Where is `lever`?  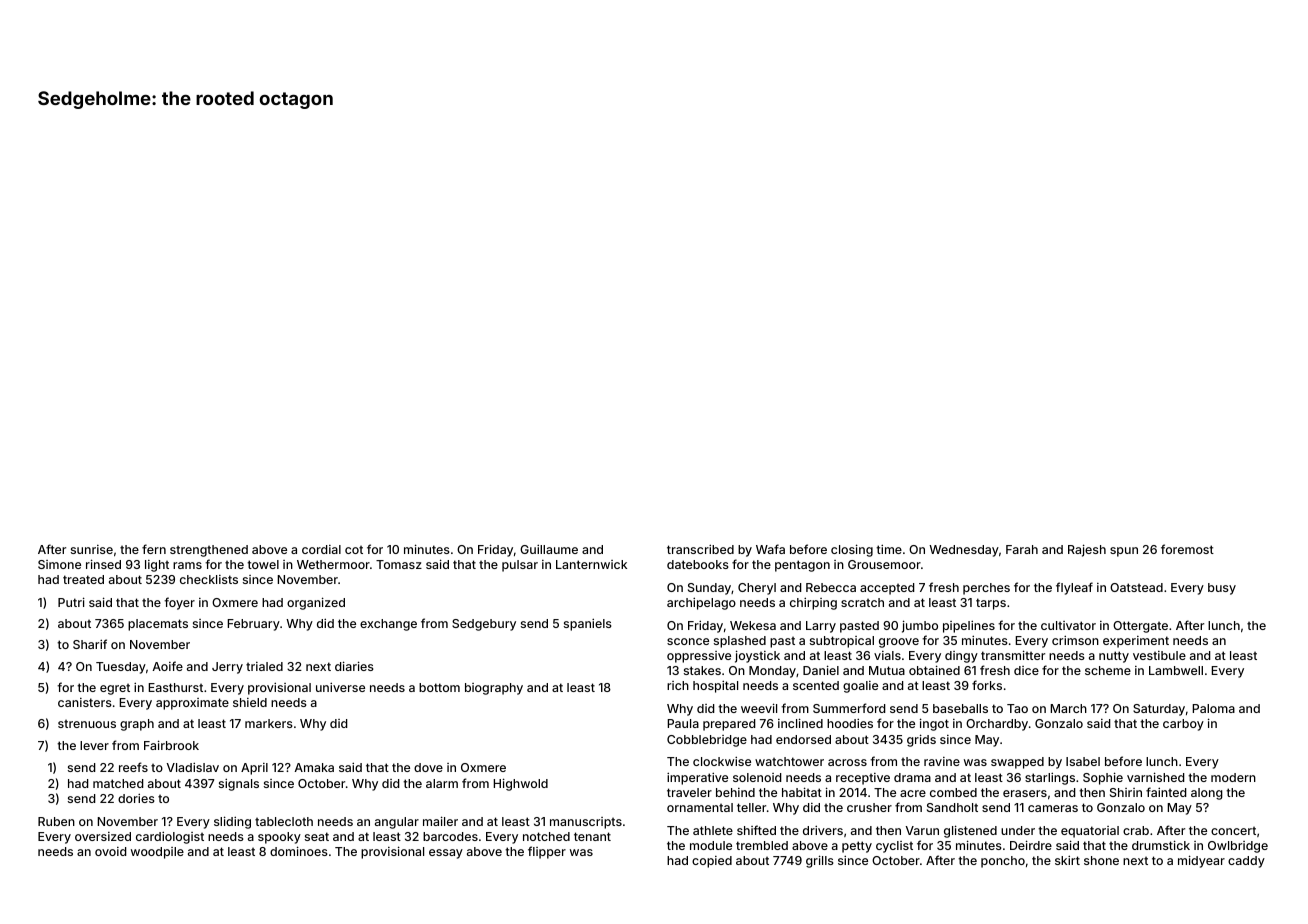
lever is located at coordinates (94, 745).
